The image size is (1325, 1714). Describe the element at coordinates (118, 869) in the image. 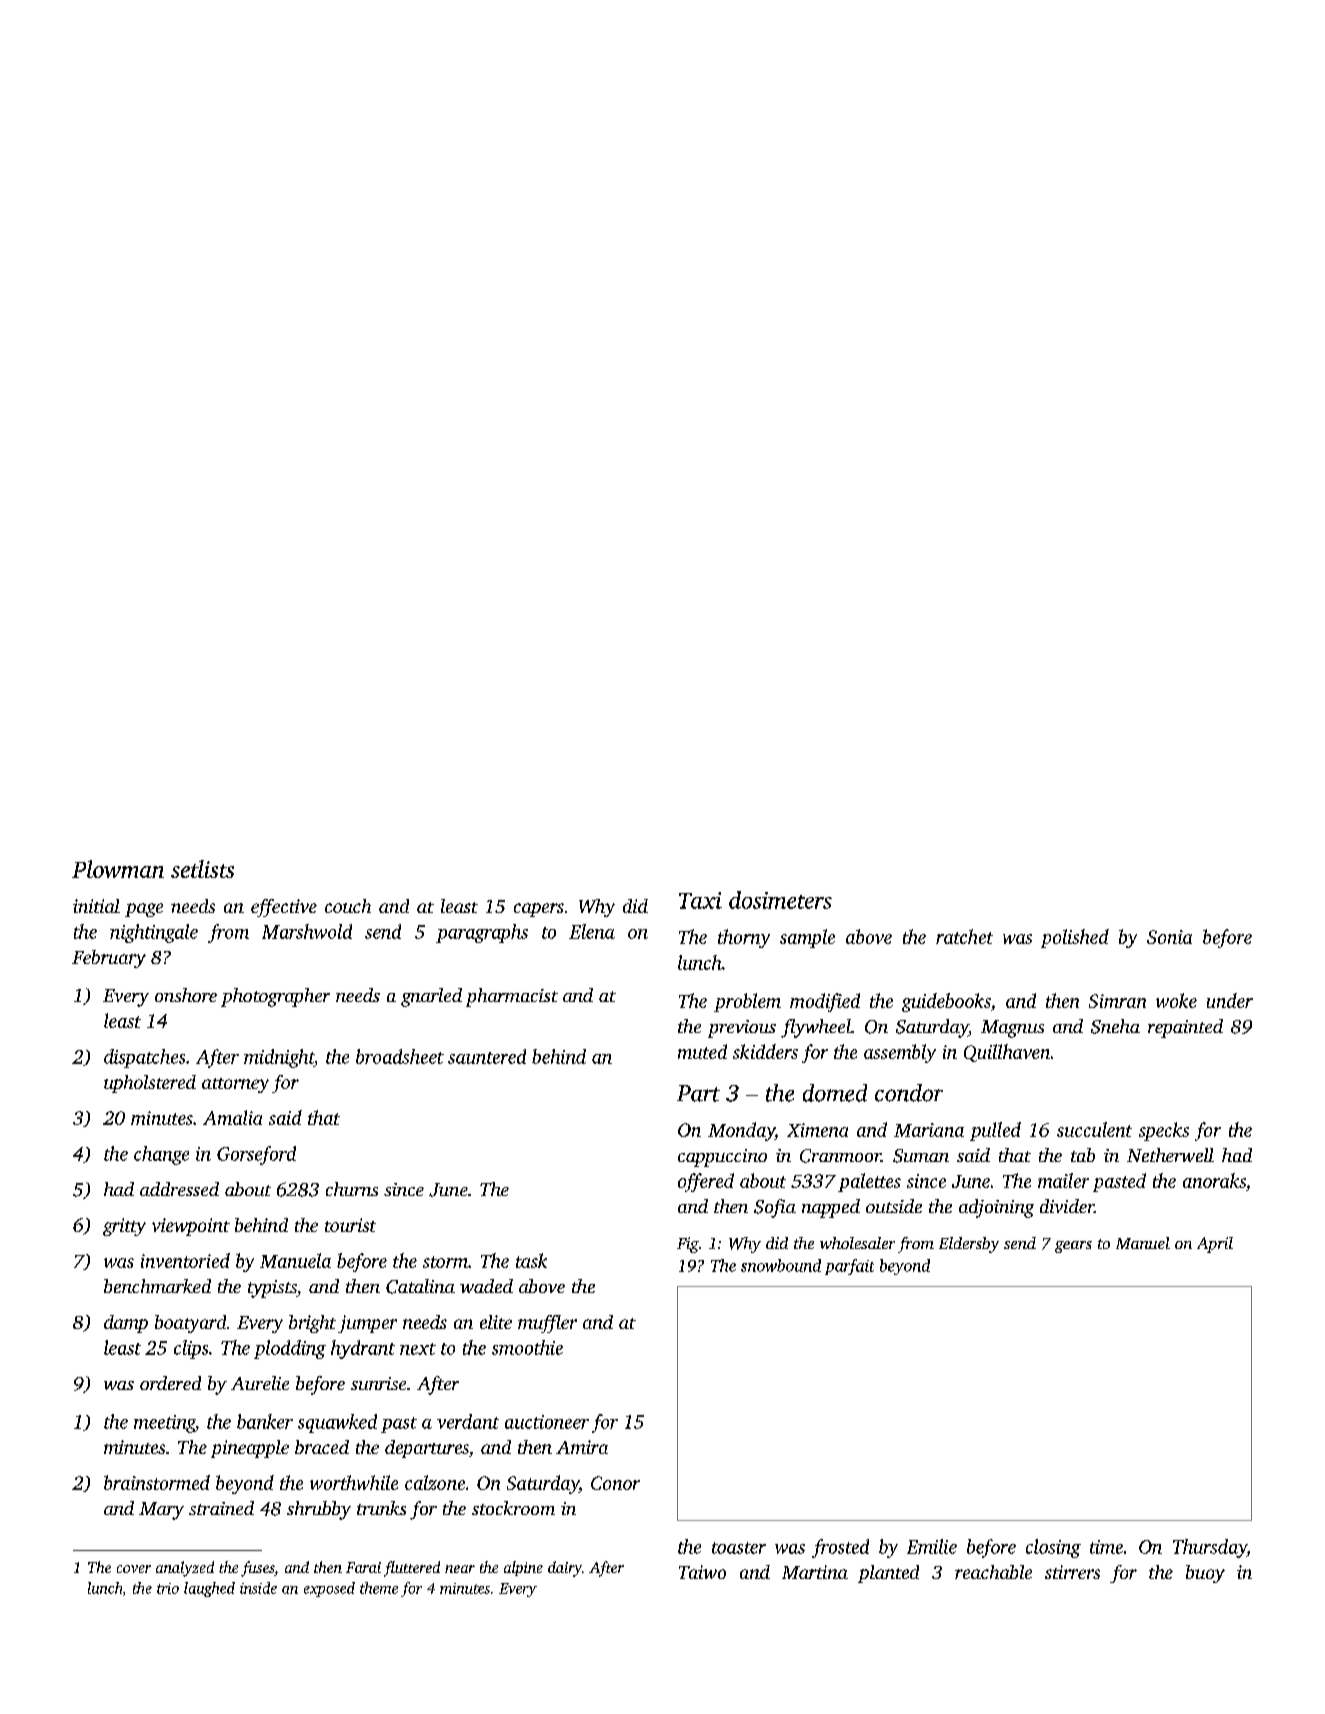

I see `Plowman` at that location.
